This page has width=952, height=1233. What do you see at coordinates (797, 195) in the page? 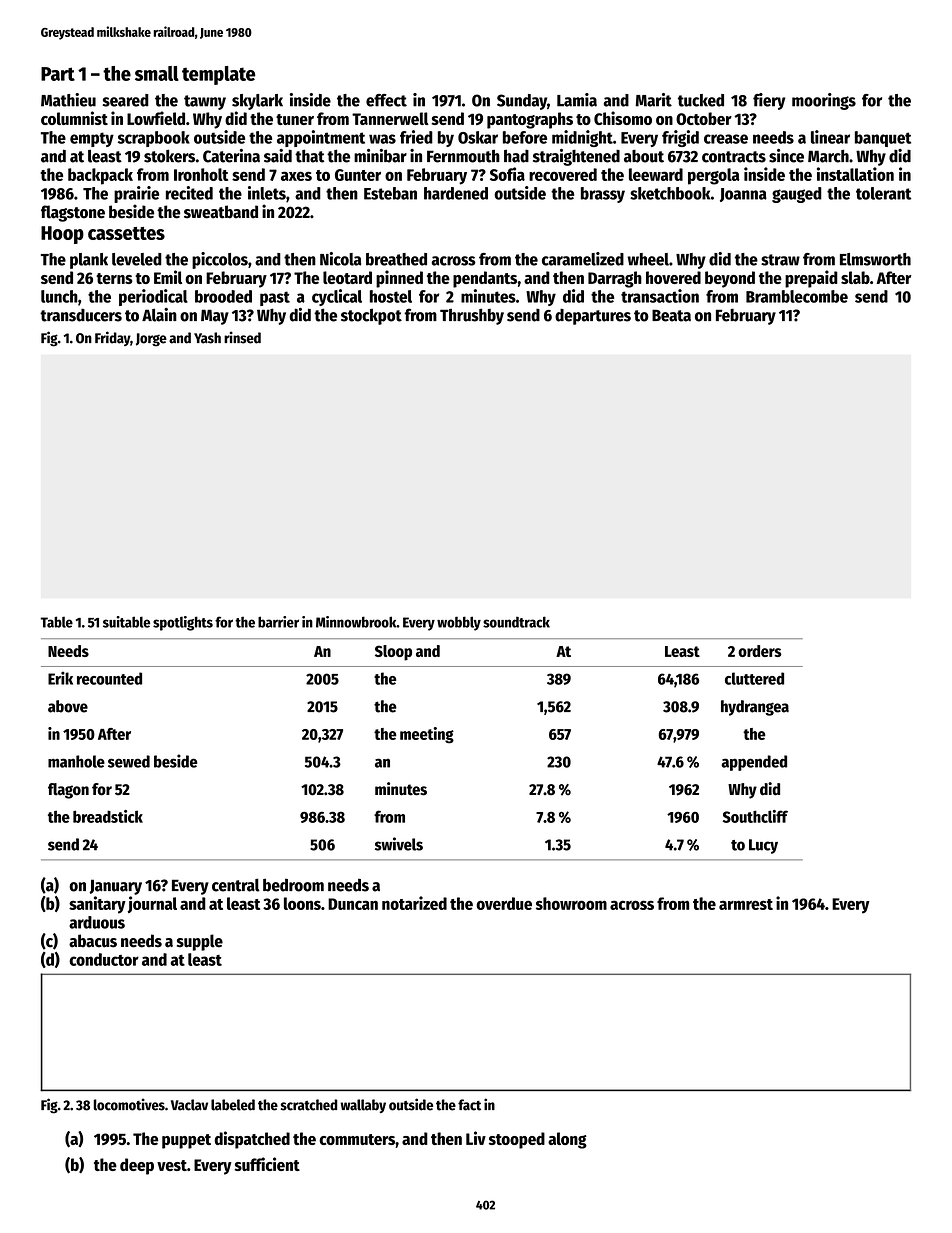
I see `gauged` at bounding box center [797, 195].
